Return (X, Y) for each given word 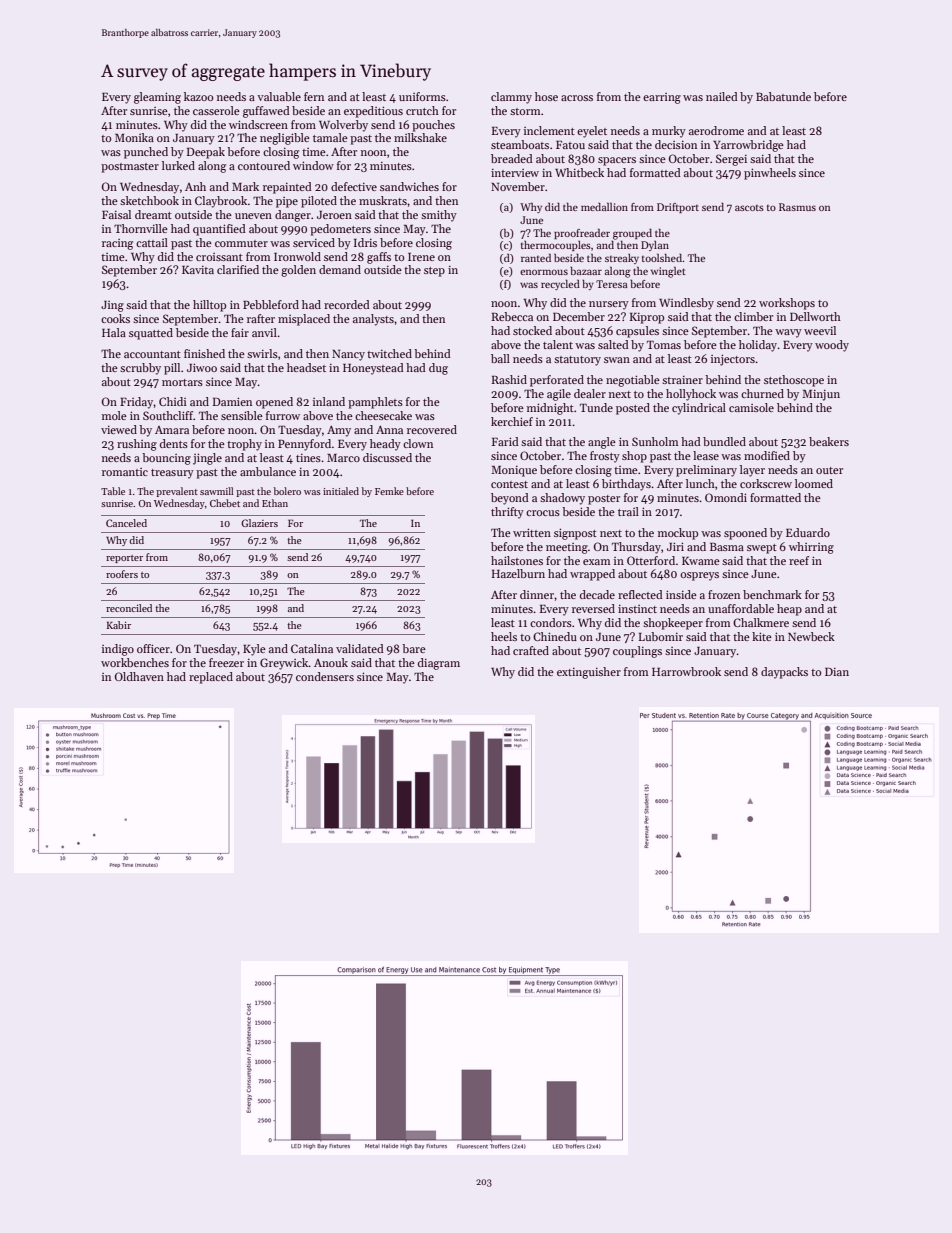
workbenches (135, 662)
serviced (314, 242)
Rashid (509, 379)
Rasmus (797, 207)
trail (628, 511)
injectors (733, 360)
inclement (549, 130)
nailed (722, 96)
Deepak (206, 153)
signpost (575, 534)
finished (204, 353)
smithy (439, 216)
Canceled (126, 523)
